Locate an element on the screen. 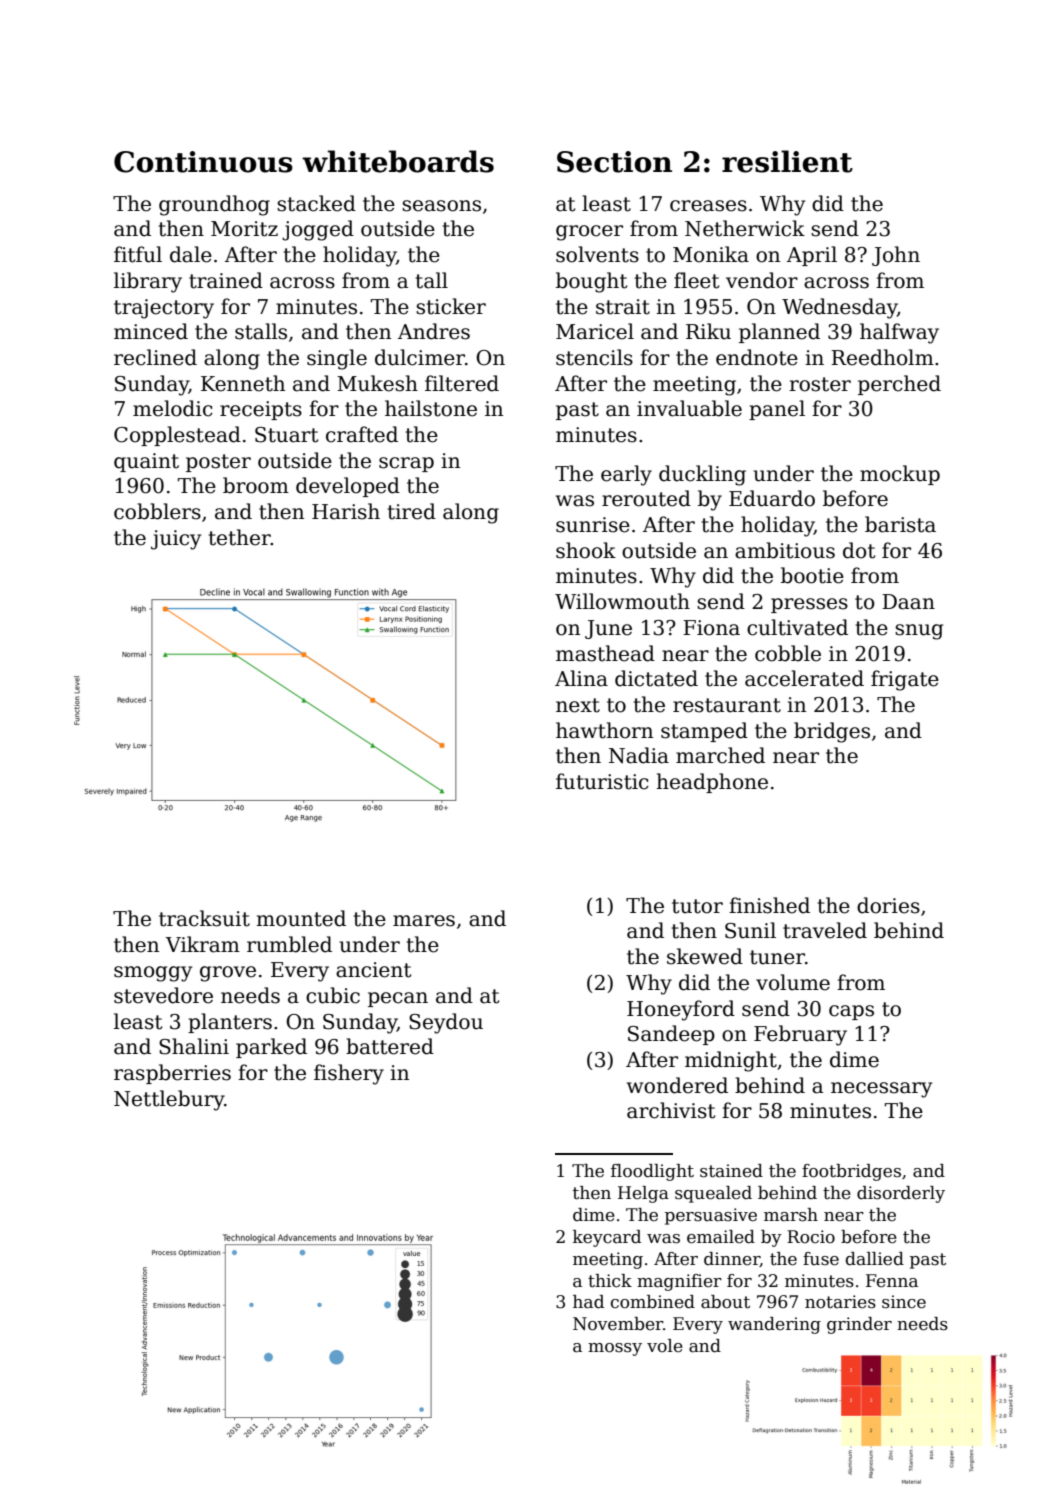 This screenshot has height=1510, width=1063. necessary is located at coordinates (881, 1090).
